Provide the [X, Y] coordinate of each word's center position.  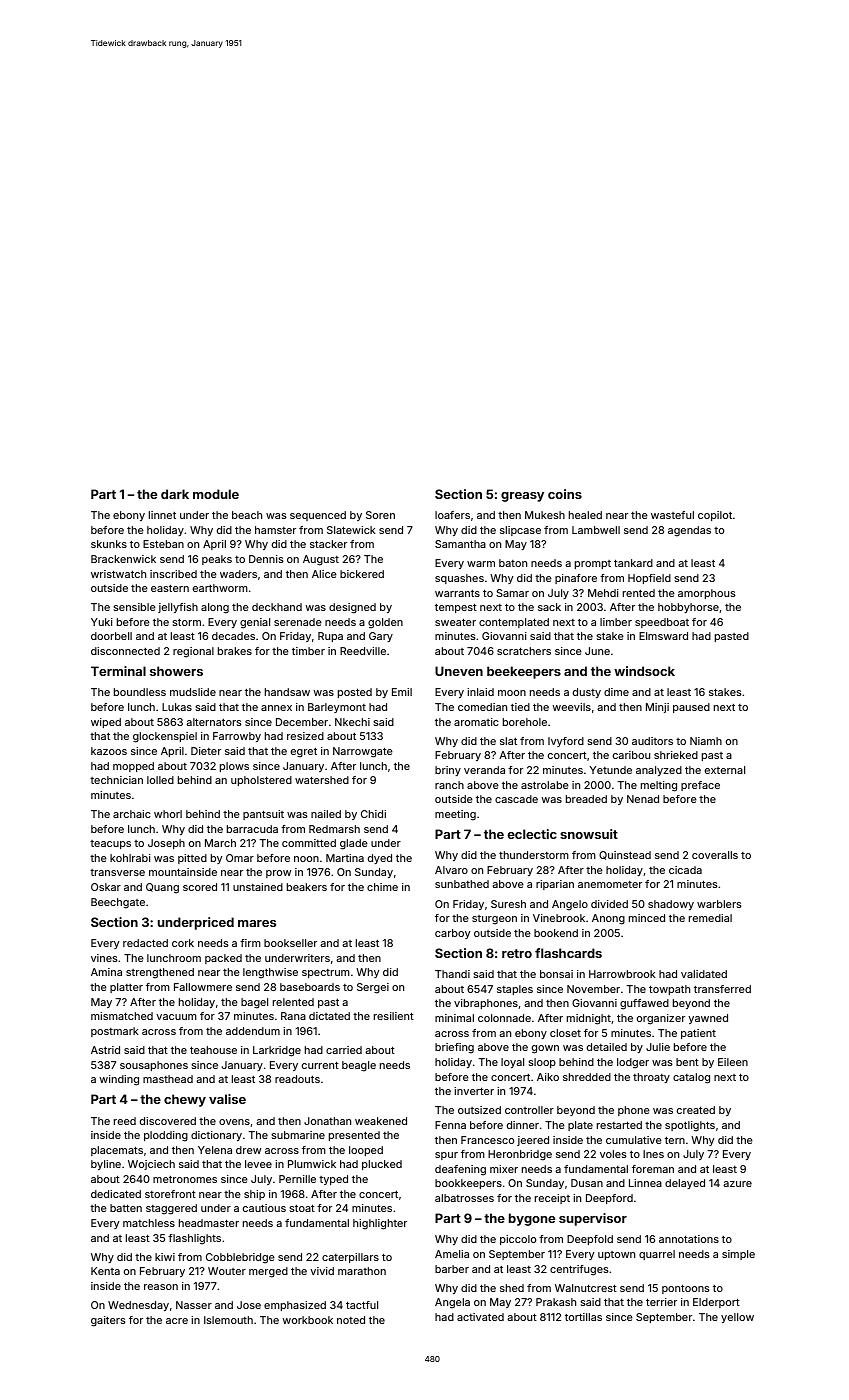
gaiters [108, 1321]
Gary [381, 637]
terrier [661, 1302]
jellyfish [178, 608]
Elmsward [663, 636]
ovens [234, 1122]
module [216, 494]
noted [351, 1320]
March [220, 843]
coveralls [715, 855]
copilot [715, 516]
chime [382, 887]
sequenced [318, 516]
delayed [685, 1184]
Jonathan [327, 1121]
